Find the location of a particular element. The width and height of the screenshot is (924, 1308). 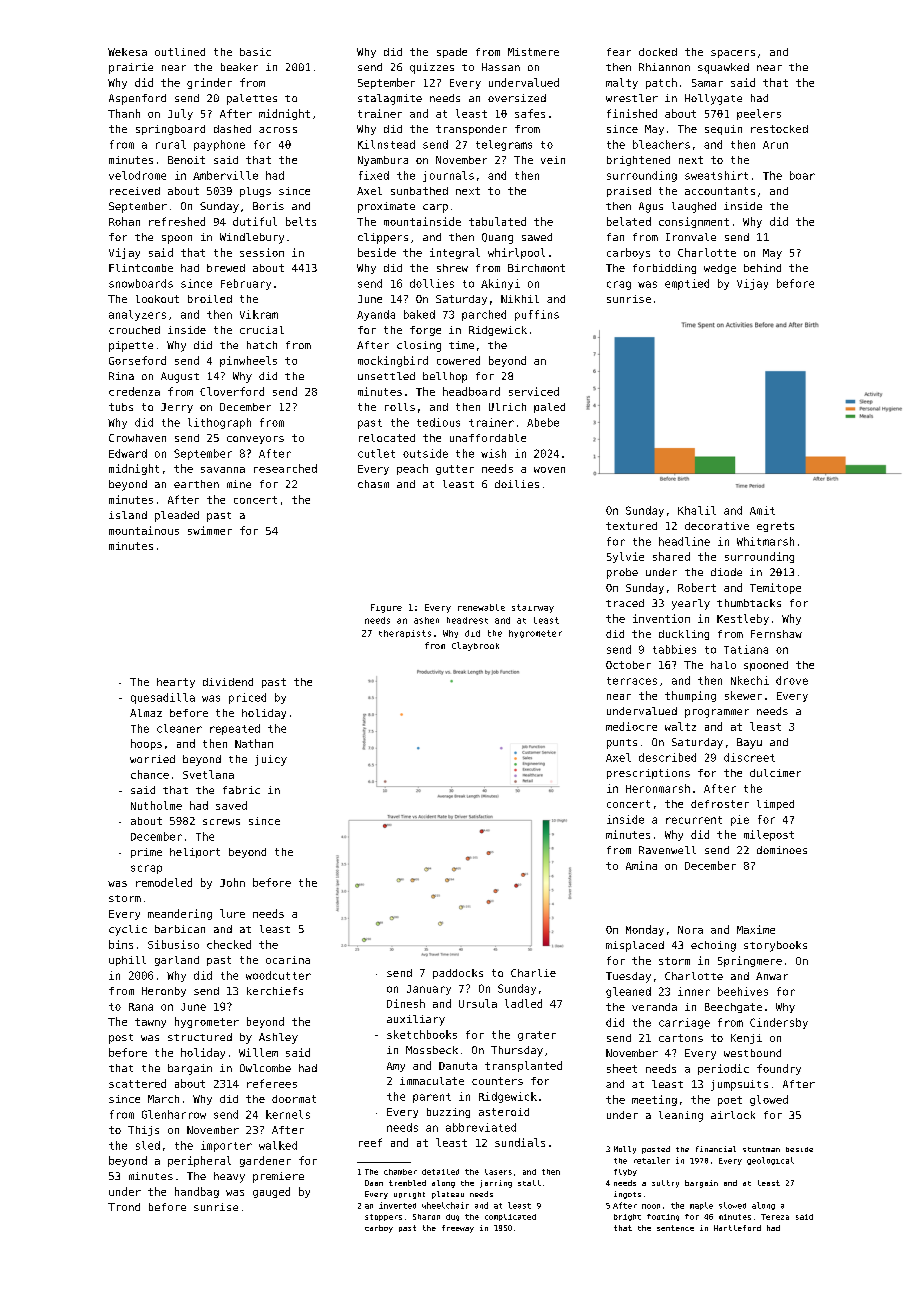

drove is located at coordinates (792, 680).
